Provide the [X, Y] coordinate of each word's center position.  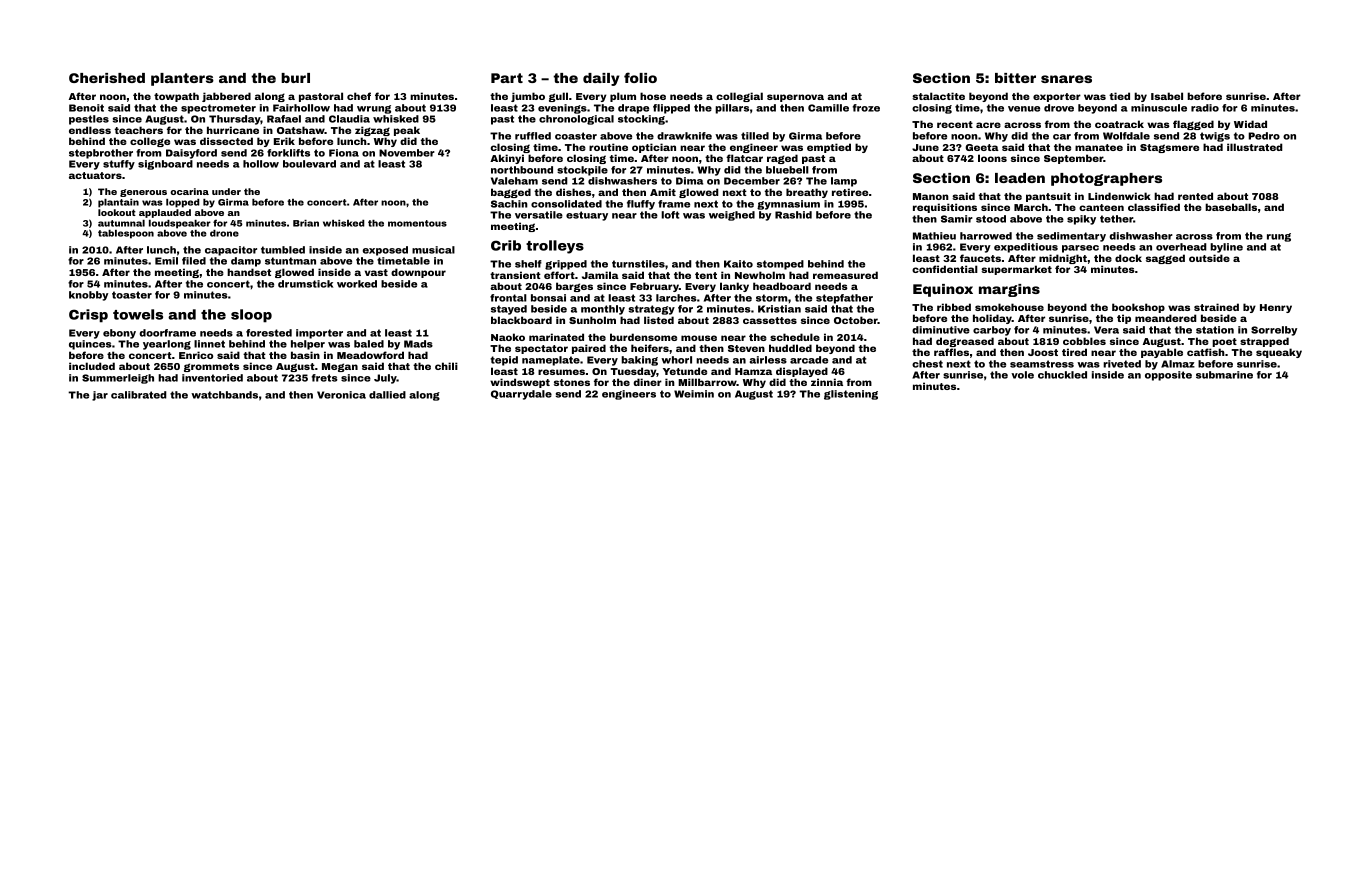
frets [325, 378]
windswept [520, 383]
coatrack [1119, 124]
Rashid [793, 215]
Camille [828, 108]
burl [295, 78]
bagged [511, 193]
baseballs [1231, 207]
